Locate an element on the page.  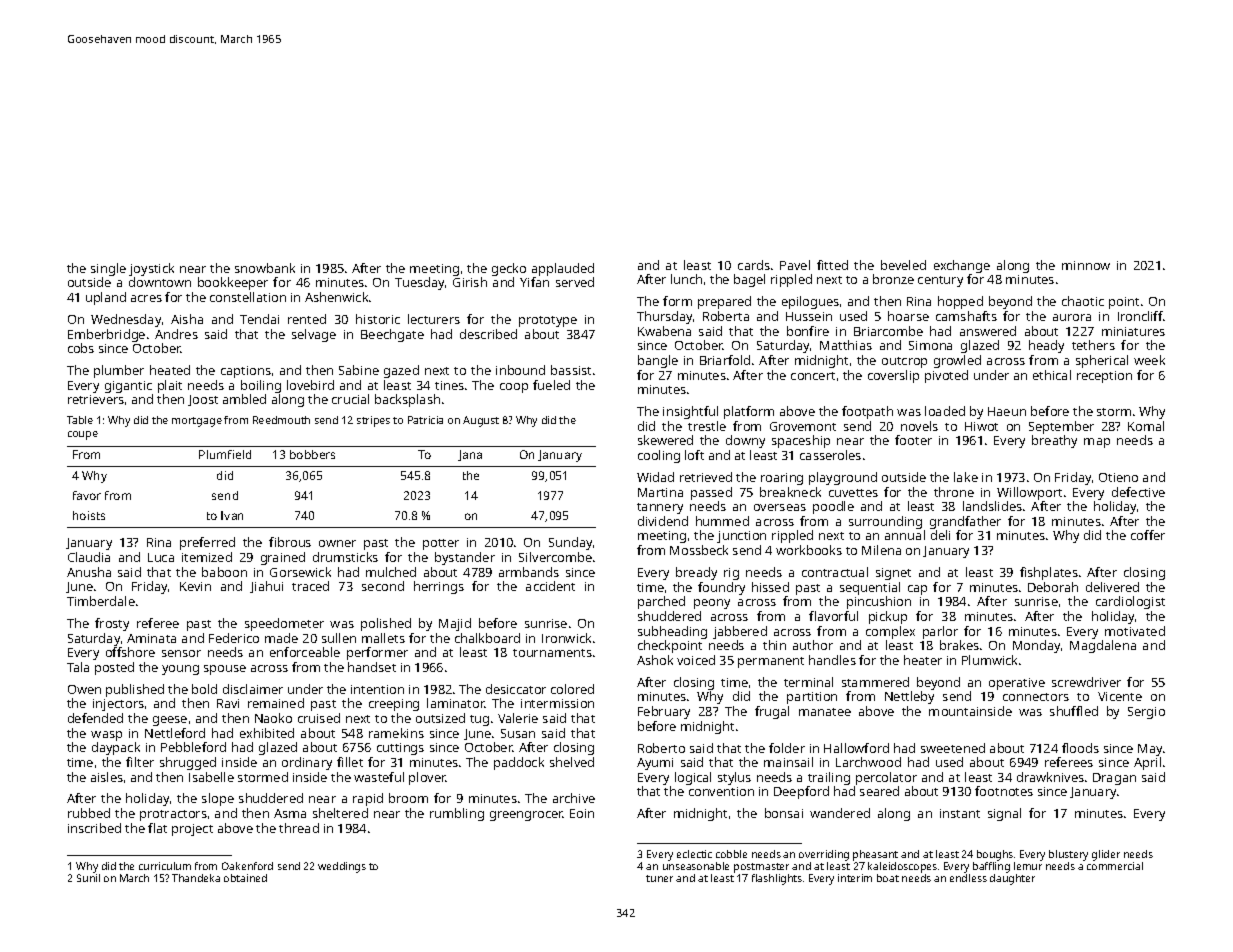
upland is located at coordinates (106, 298).
